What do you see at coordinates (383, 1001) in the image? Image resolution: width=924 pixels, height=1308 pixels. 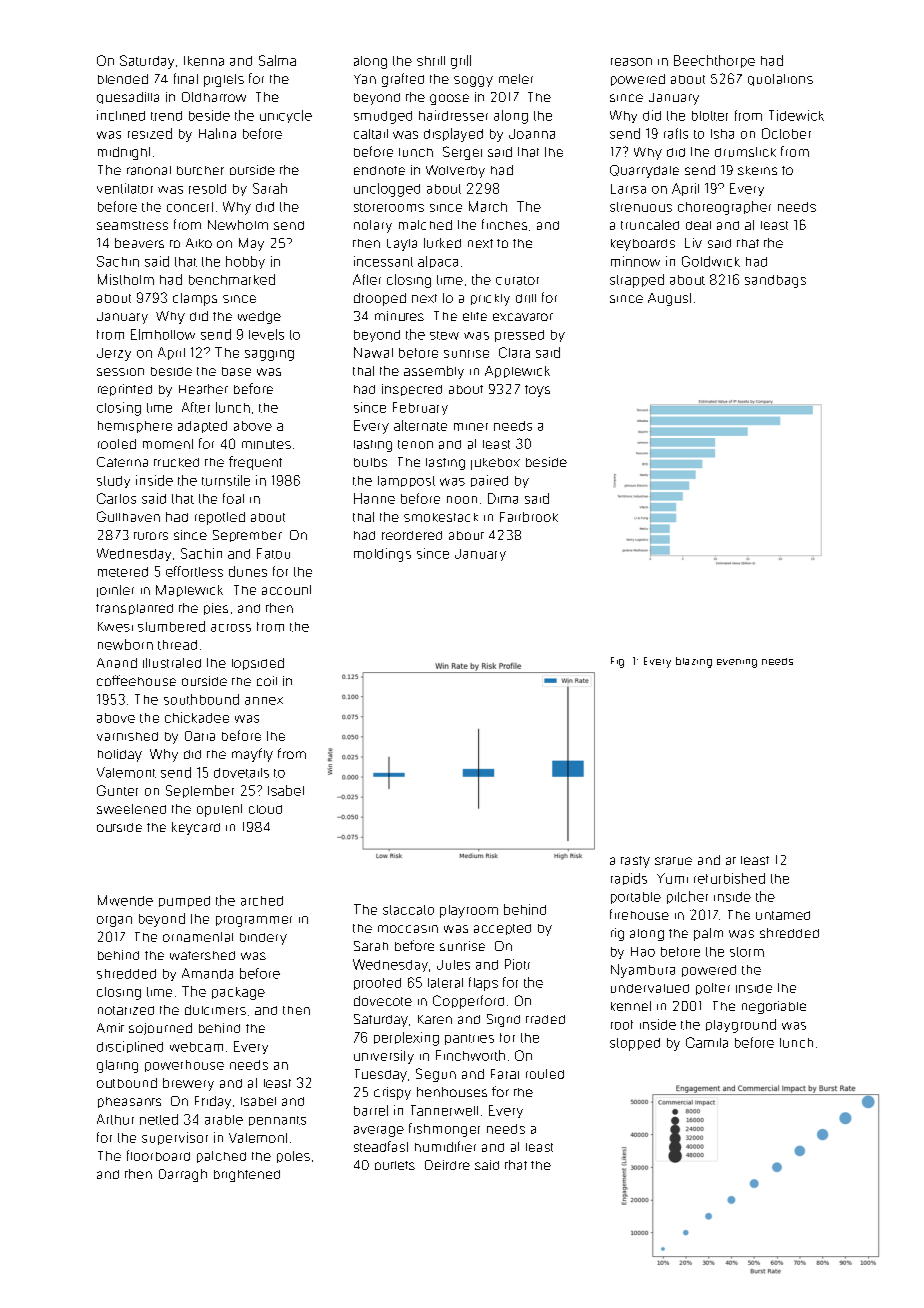 I see `dovecote` at bounding box center [383, 1001].
